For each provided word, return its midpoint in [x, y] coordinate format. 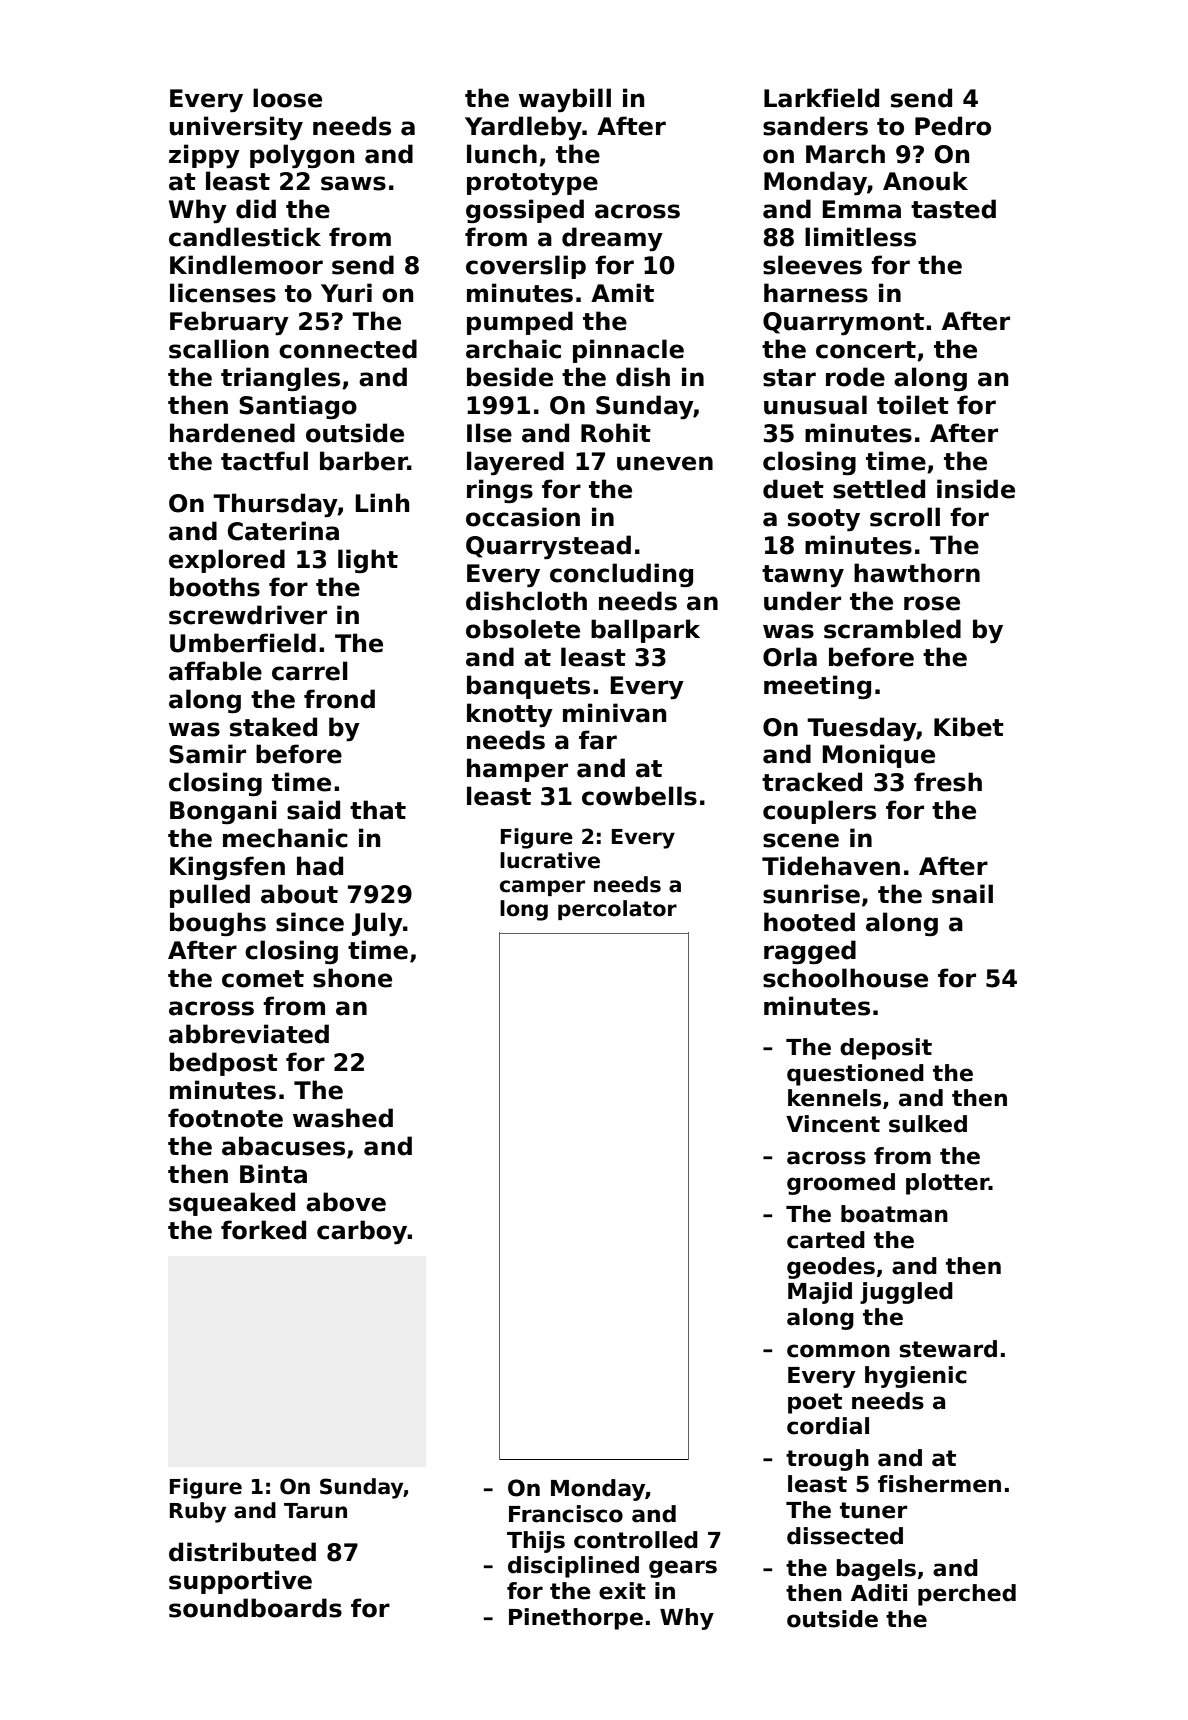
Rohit [616, 433]
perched [967, 1595]
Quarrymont [843, 324]
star [789, 378]
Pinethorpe [576, 1619]
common [838, 1351]
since [310, 922]
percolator [617, 910]
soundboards [255, 1608]
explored [227, 561]
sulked [928, 1124]
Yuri [346, 293]
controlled [636, 1540]
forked [263, 1230]
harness [816, 293]
